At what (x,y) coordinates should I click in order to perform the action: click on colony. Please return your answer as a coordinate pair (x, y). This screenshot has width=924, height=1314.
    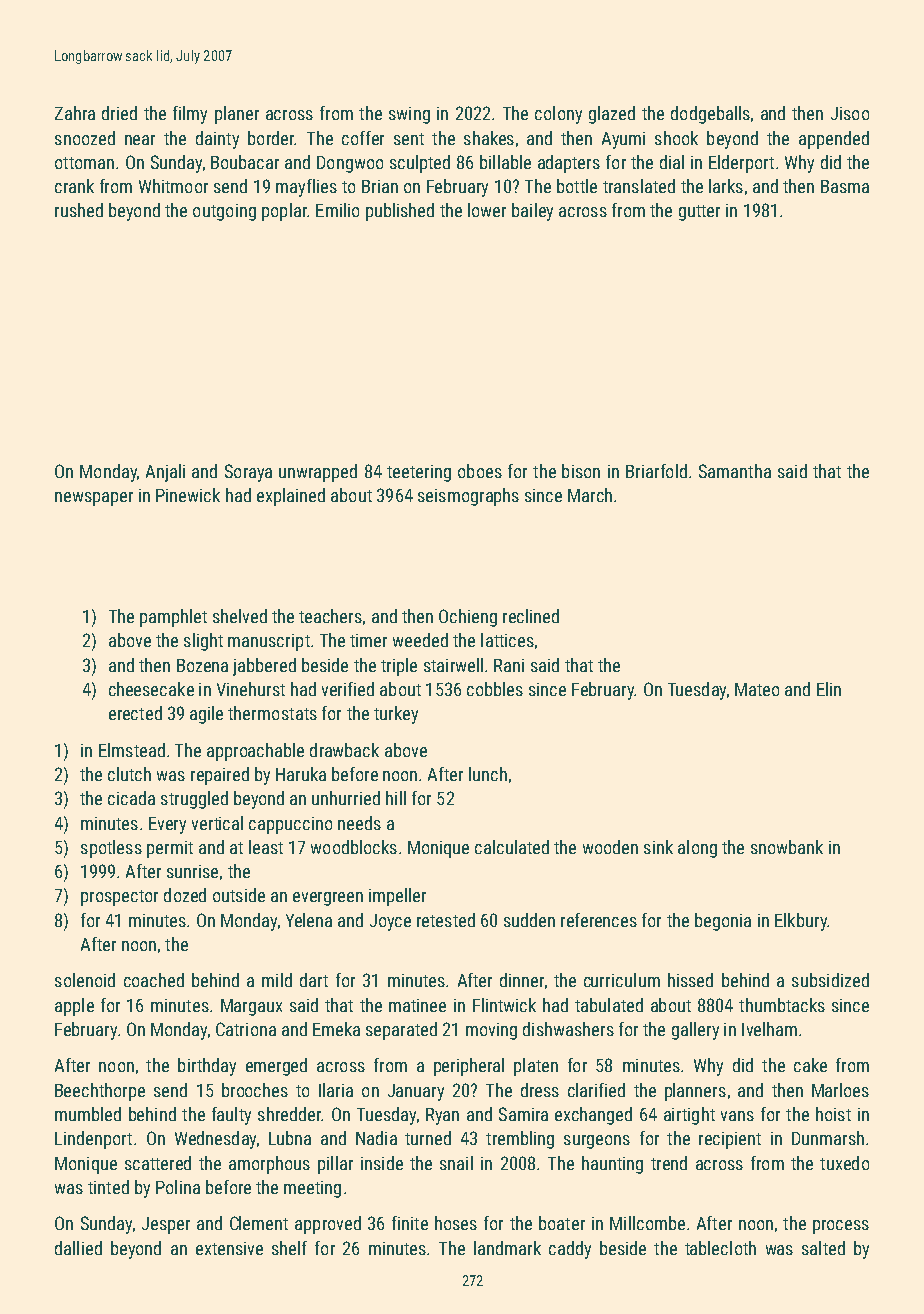
    Looking at the image, I should click on (558, 115).
